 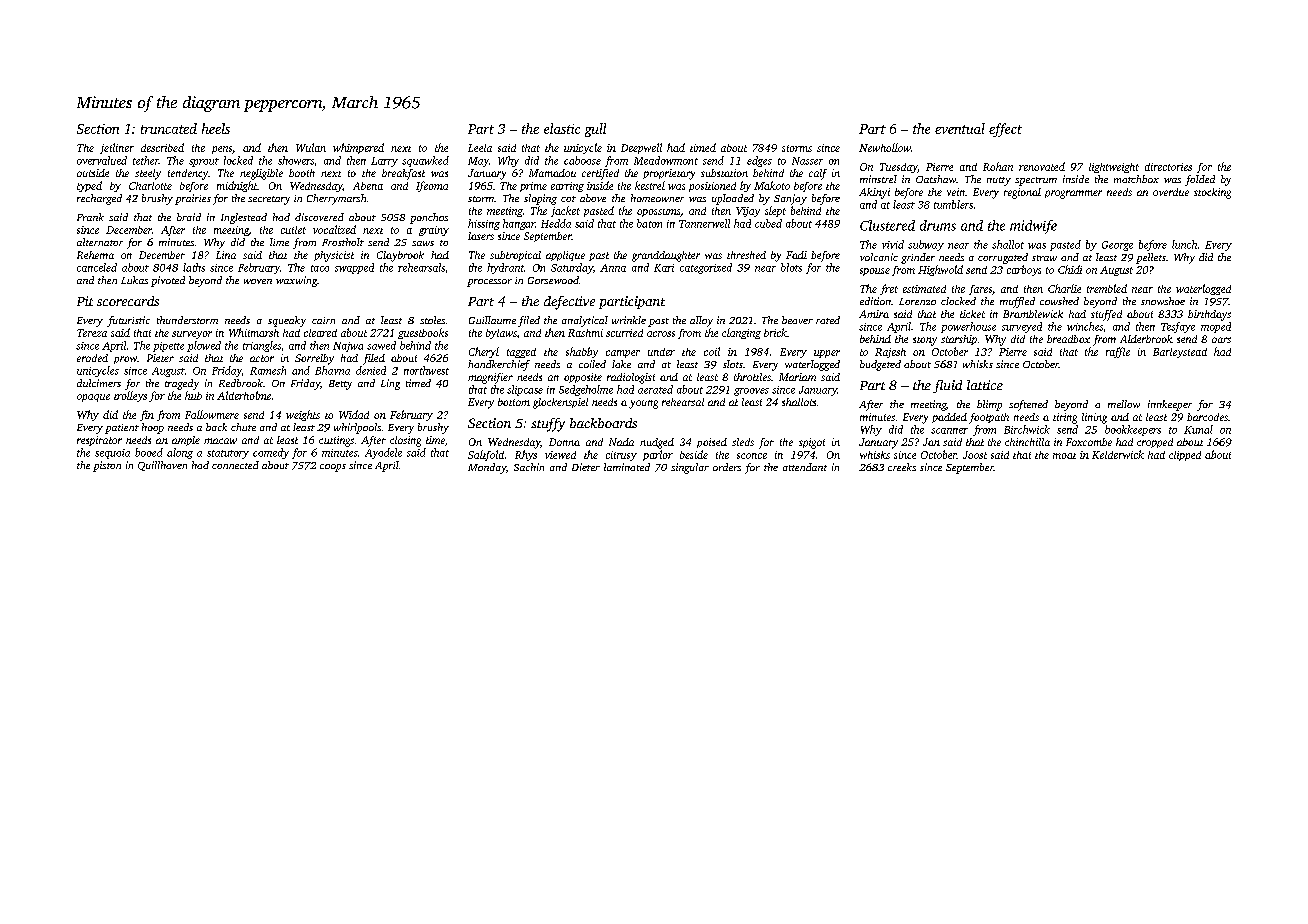 What do you see at coordinates (1178, 327) in the screenshot?
I see `Tesfaye` at bounding box center [1178, 327].
